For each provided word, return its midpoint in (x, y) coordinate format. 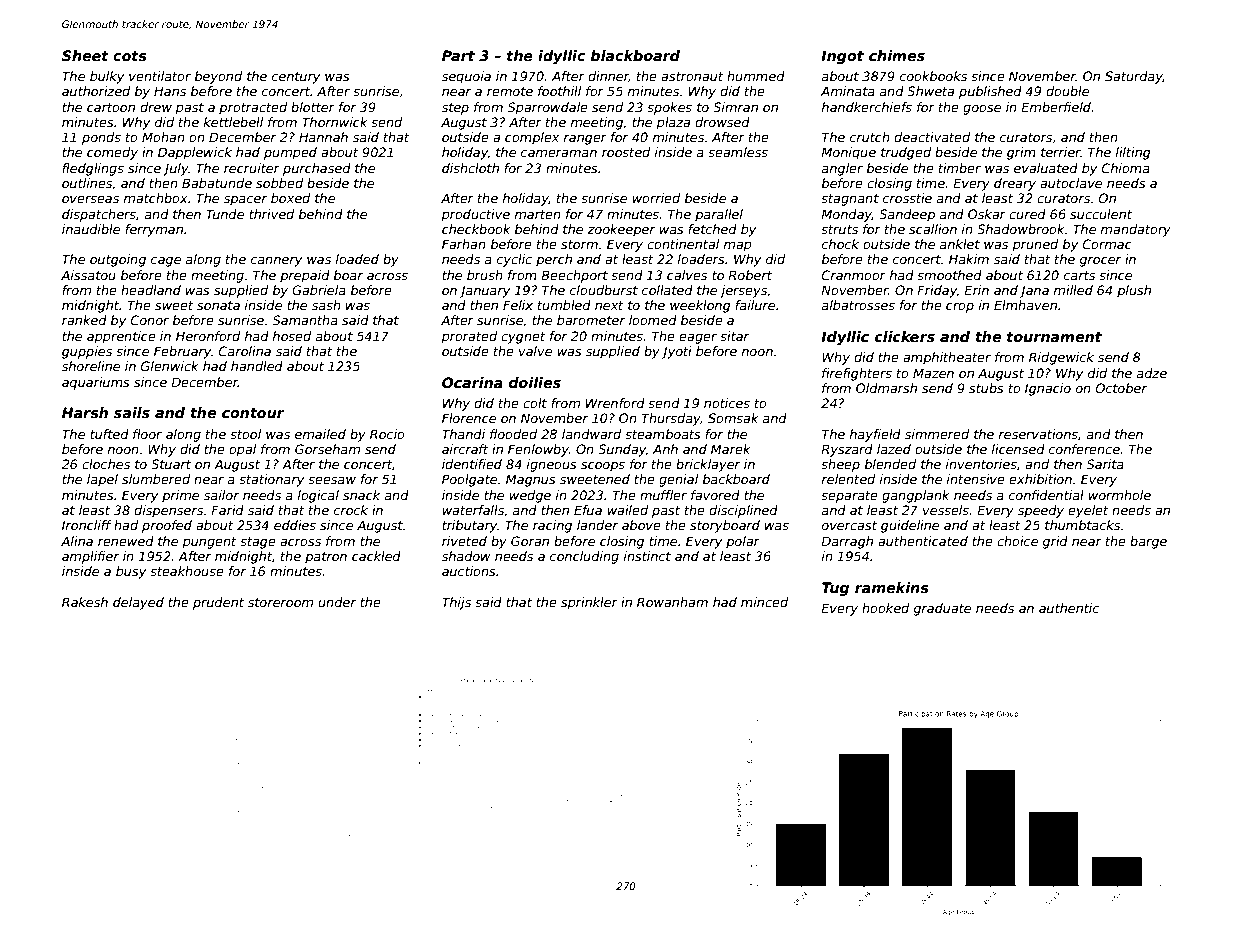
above (641, 525)
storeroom (280, 602)
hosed (292, 336)
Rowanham (672, 602)
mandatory (1136, 230)
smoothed (949, 275)
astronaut (692, 76)
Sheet (85, 55)
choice (1017, 541)
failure (755, 305)
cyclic (514, 260)
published (990, 92)
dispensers (168, 511)
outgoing (118, 260)
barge (1148, 542)
